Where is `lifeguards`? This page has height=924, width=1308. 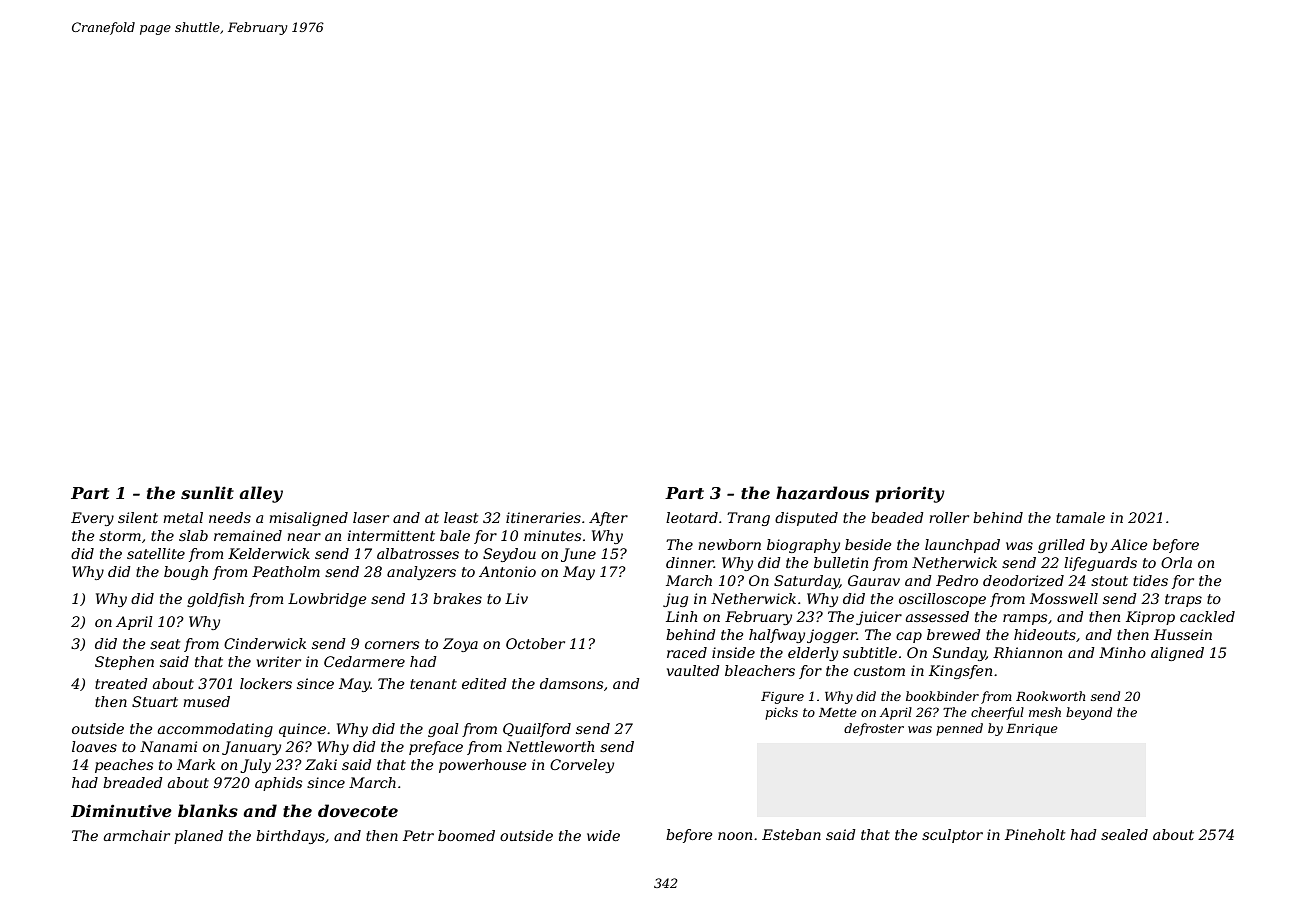 lifeguards is located at coordinates (1100, 564).
